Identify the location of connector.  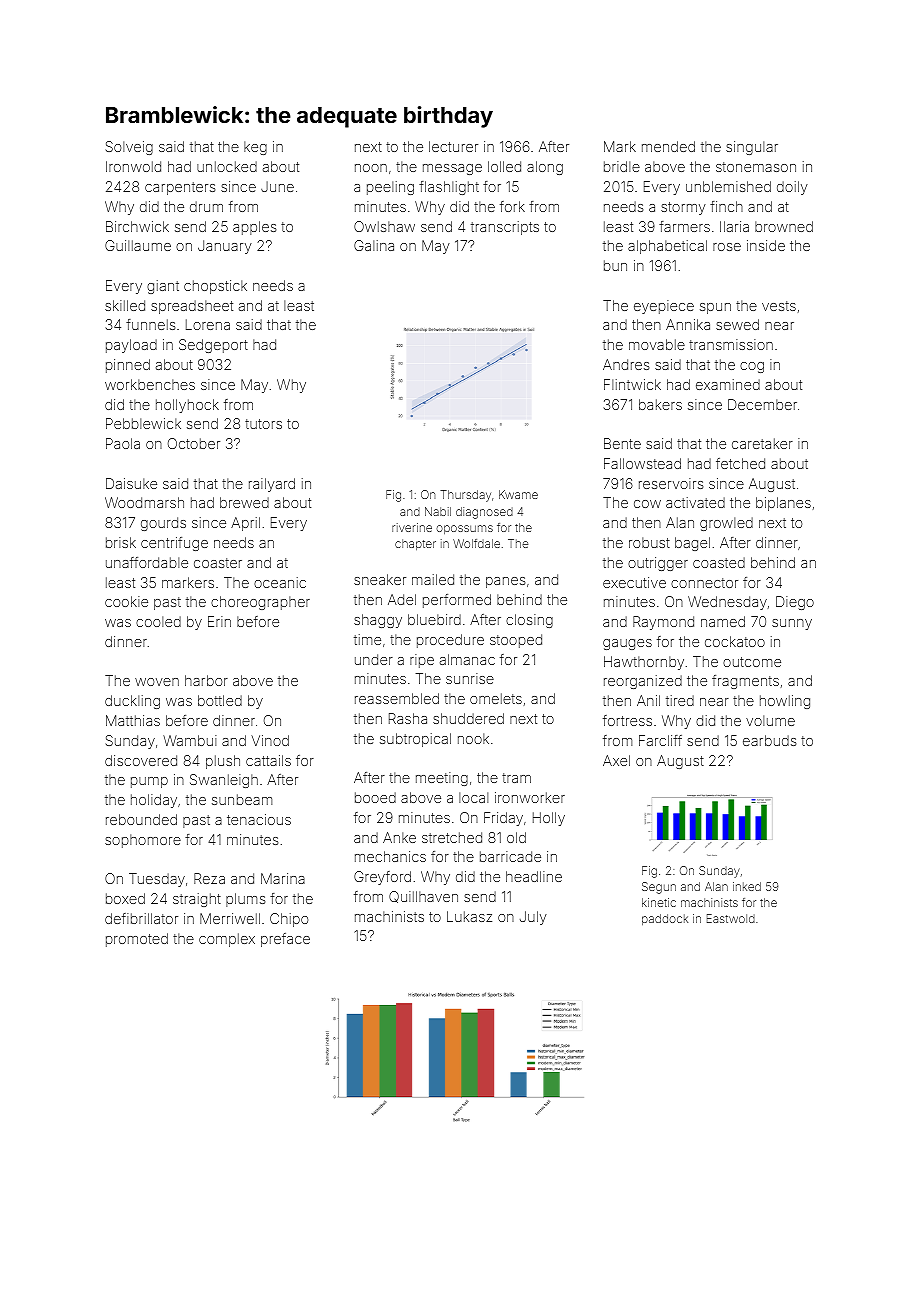
(704, 583).
